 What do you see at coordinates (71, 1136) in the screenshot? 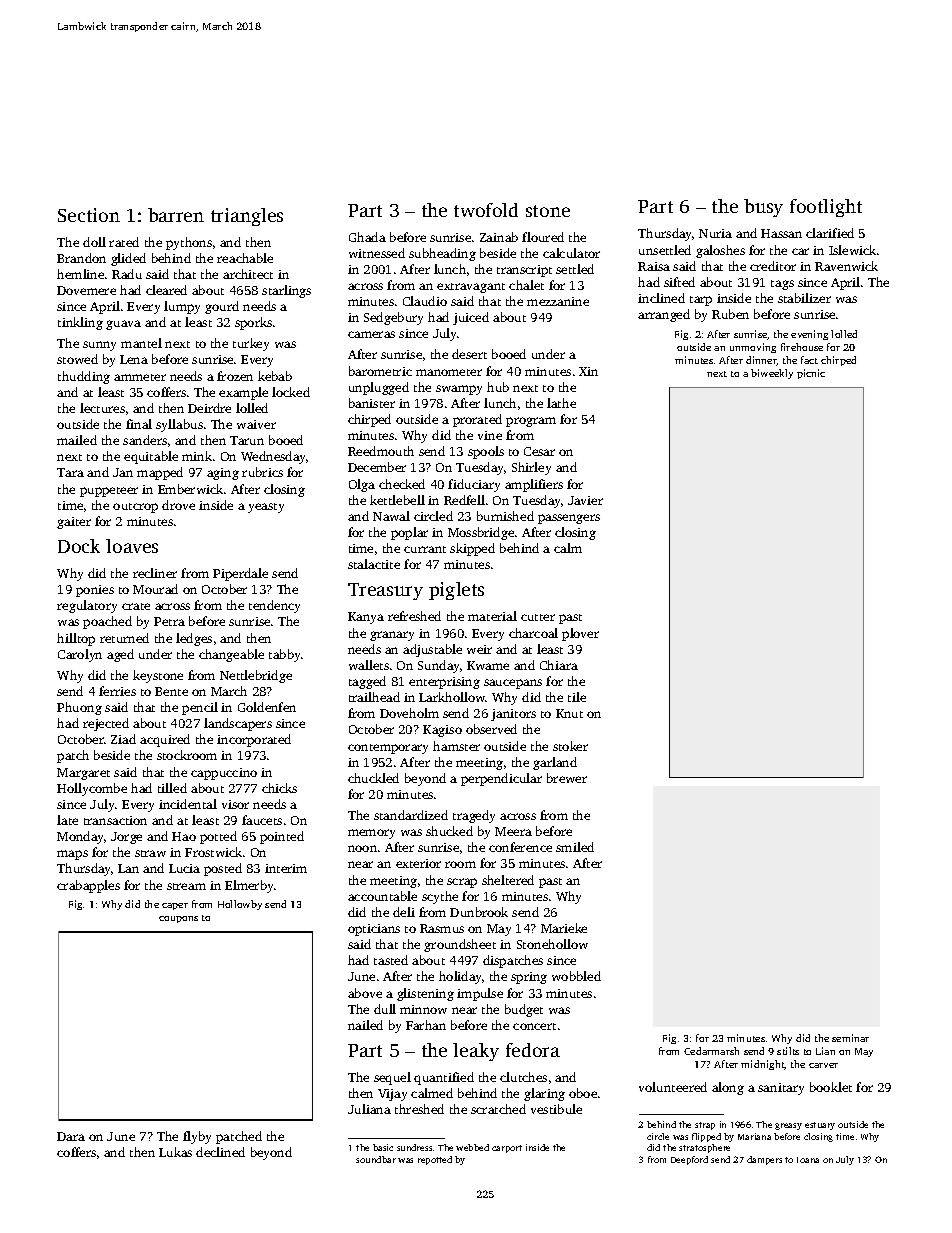
I see `Dara` at bounding box center [71, 1136].
